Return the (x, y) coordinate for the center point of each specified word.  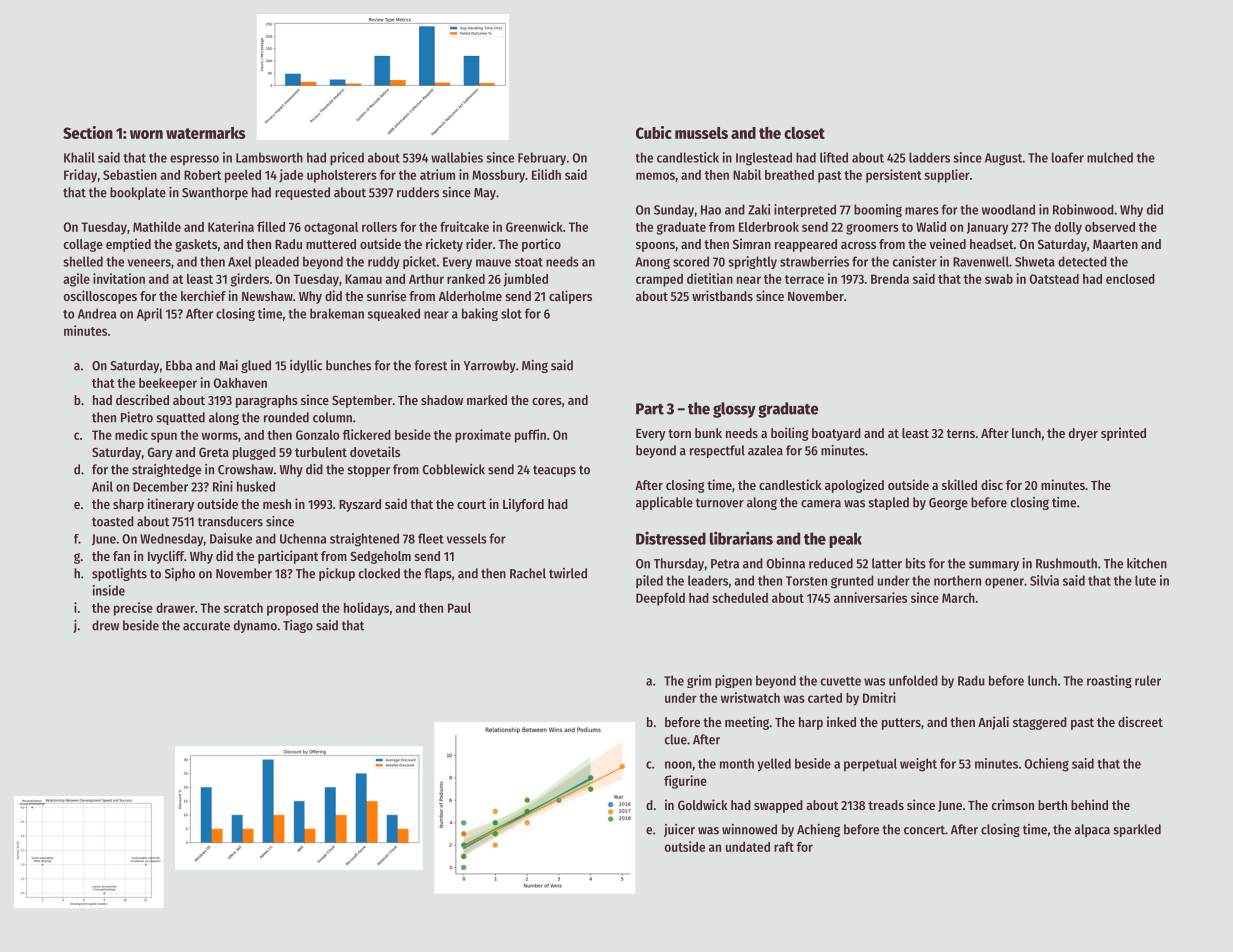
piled (649, 581)
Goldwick (702, 804)
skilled (959, 484)
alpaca (1092, 830)
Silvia (1044, 580)
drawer (175, 608)
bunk (708, 433)
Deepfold (660, 599)
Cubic (654, 132)
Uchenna (303, 538)
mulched (1110, 157)
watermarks (205, 133)
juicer (679, 830)
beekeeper (168, 384)
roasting (1109, 681)
